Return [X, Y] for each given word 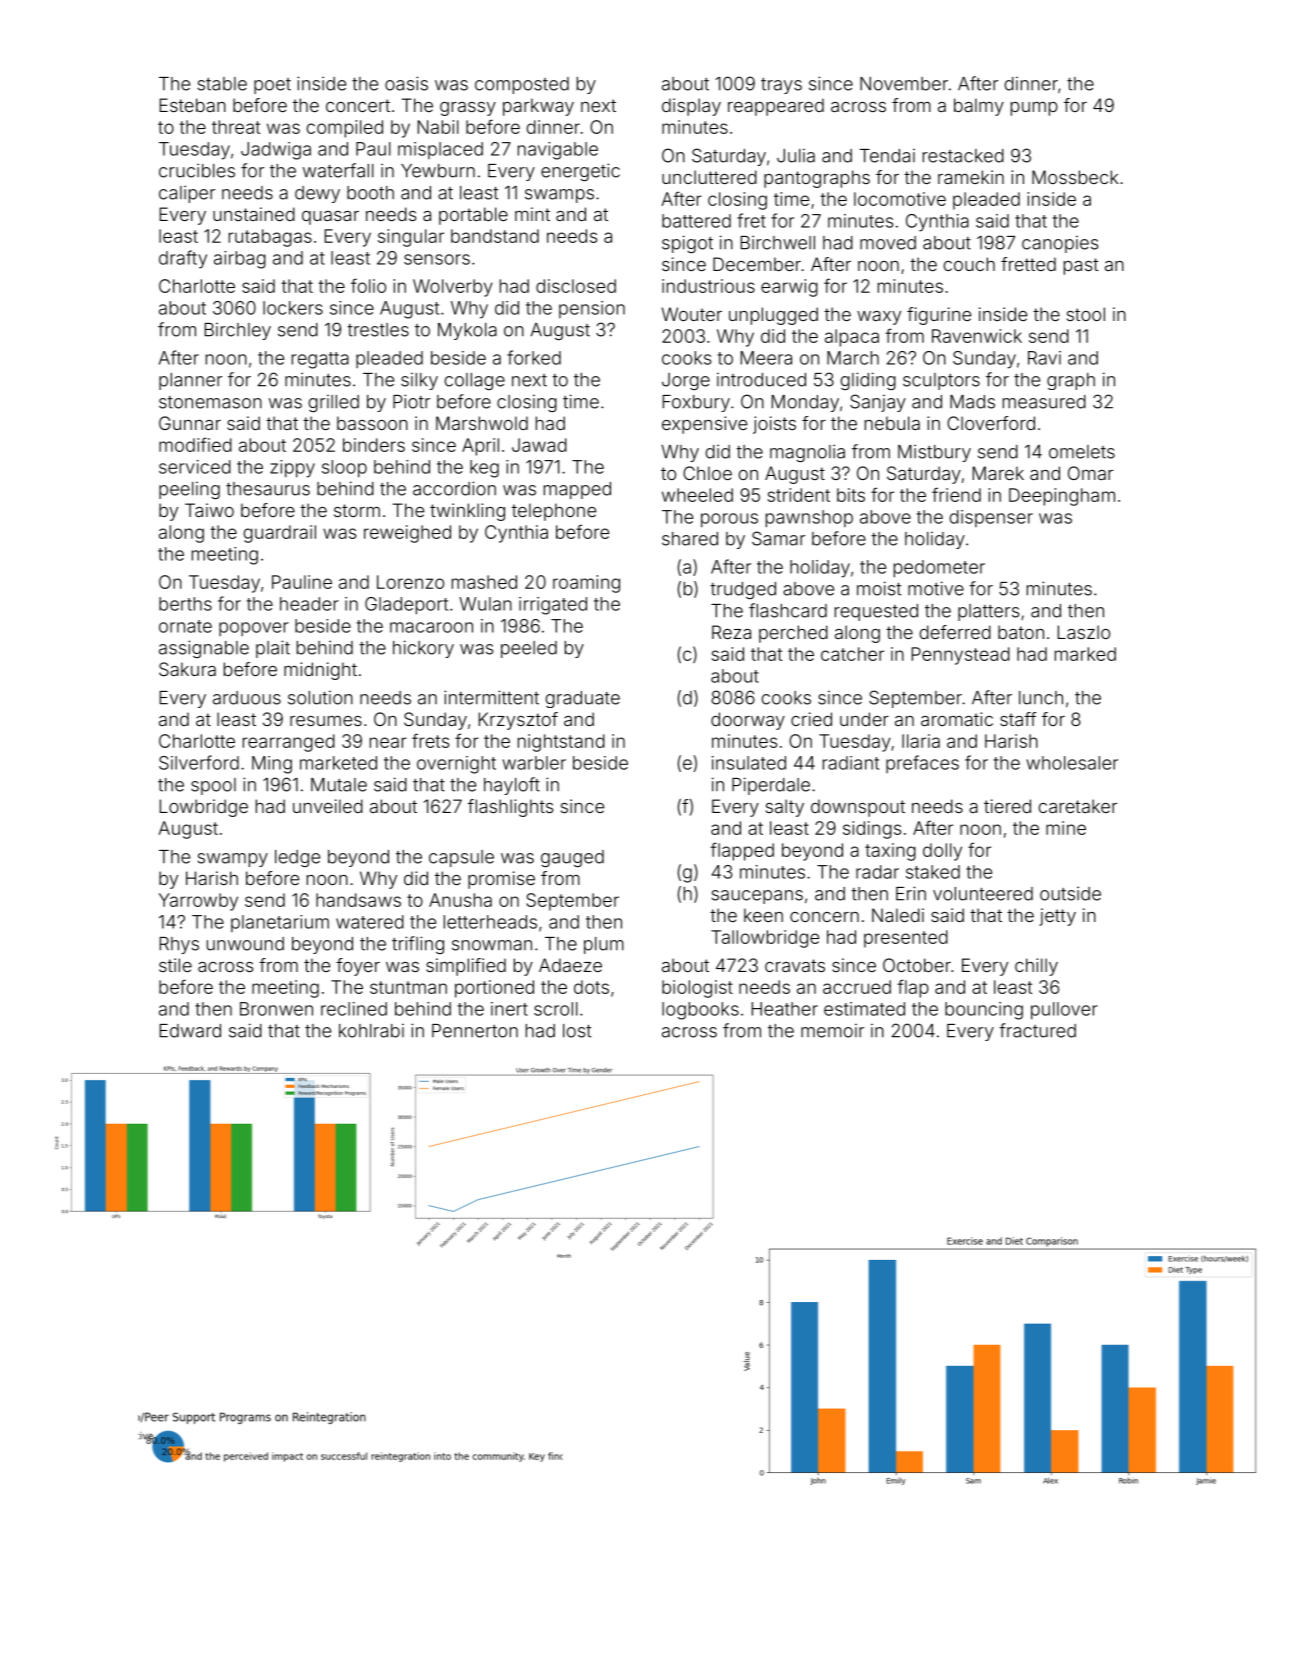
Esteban [193, 105]
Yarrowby [198, 902]
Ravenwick [977, 336]
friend [956, 494]
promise [501, 880]
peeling [189, 490]
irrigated [553, 606]
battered [696, 221]
